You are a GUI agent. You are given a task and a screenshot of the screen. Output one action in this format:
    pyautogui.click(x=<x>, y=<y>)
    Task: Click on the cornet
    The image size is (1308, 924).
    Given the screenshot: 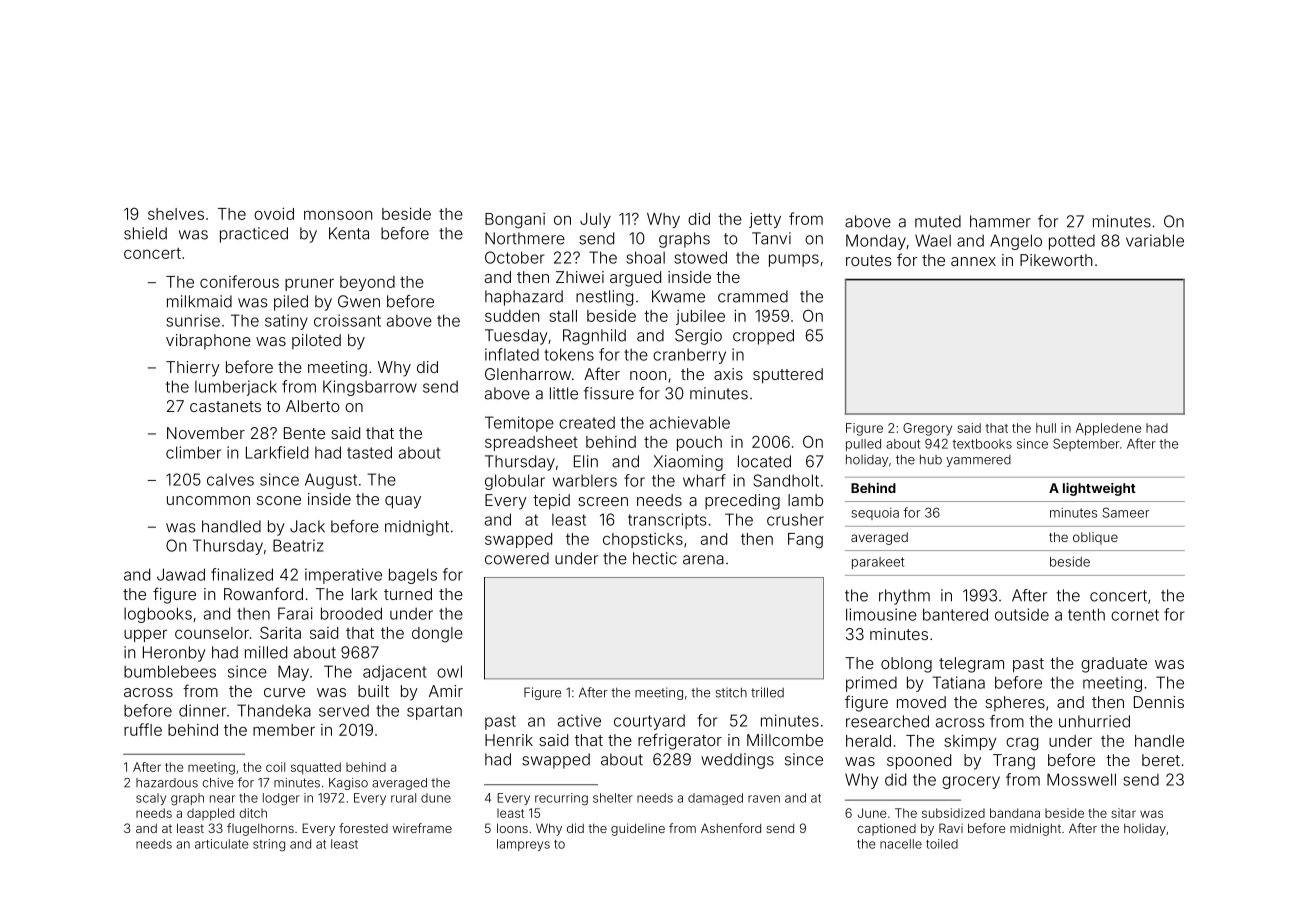 What is the action you would take?
    pyautogui.click(x=1135, y=615)
